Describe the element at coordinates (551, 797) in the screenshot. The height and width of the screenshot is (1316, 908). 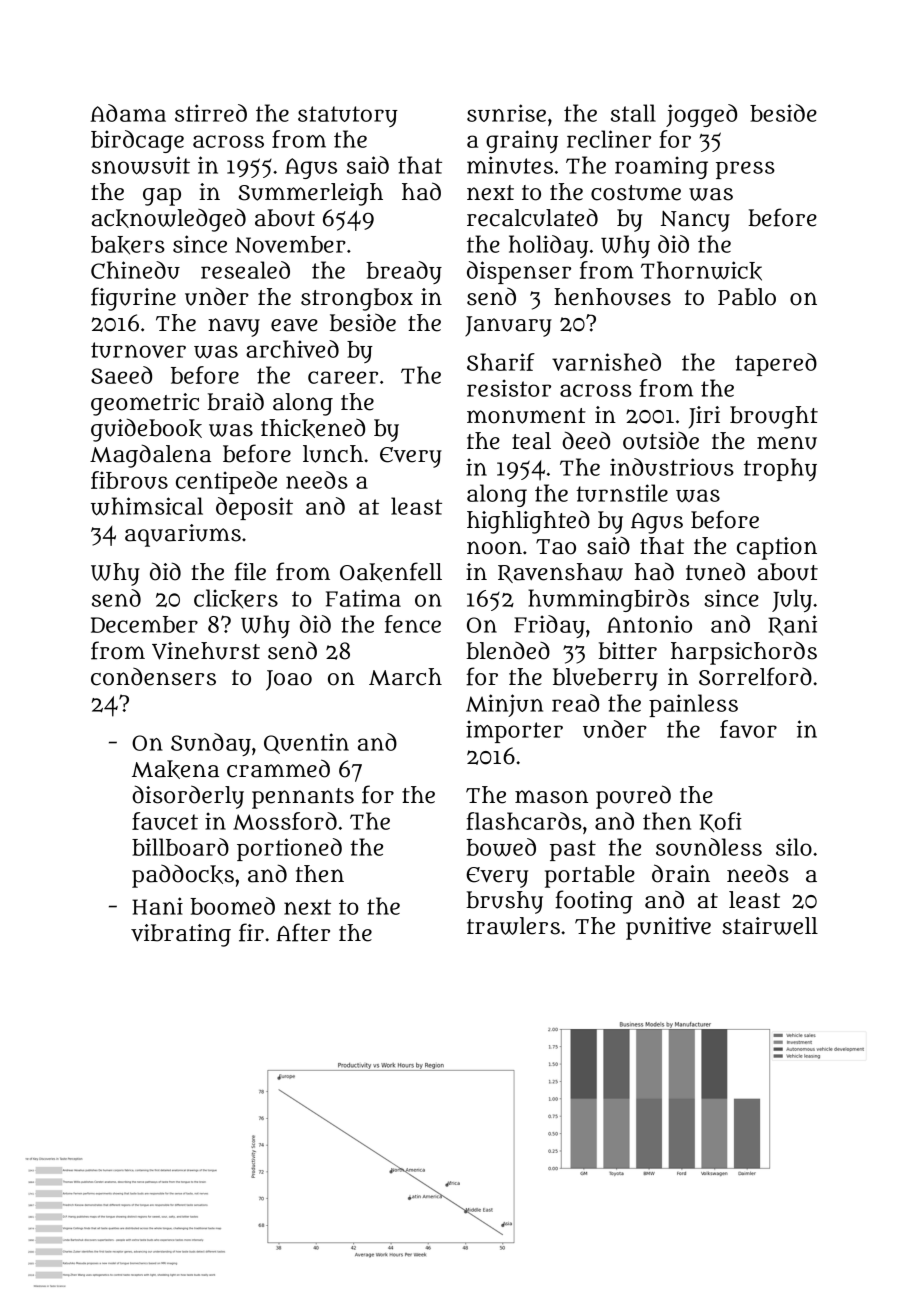
I see `mason` at that location.
